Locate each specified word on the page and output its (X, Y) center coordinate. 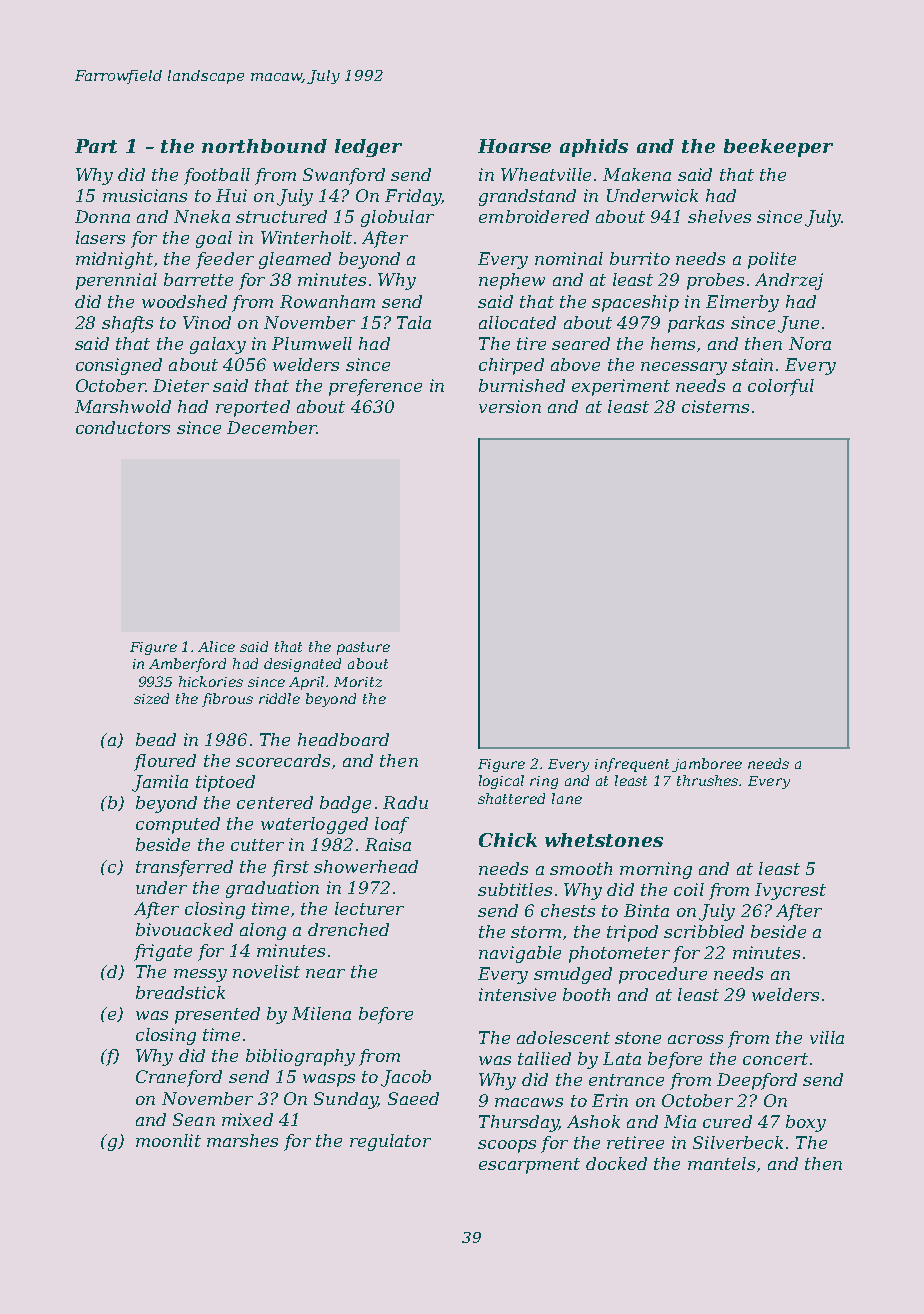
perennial (116, 281)
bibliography (300, 1057)
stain (752, 364)
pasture (363, 648)
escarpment (529, 1166)
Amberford (187, 665)
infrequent (632, 765)
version (510, 406)
